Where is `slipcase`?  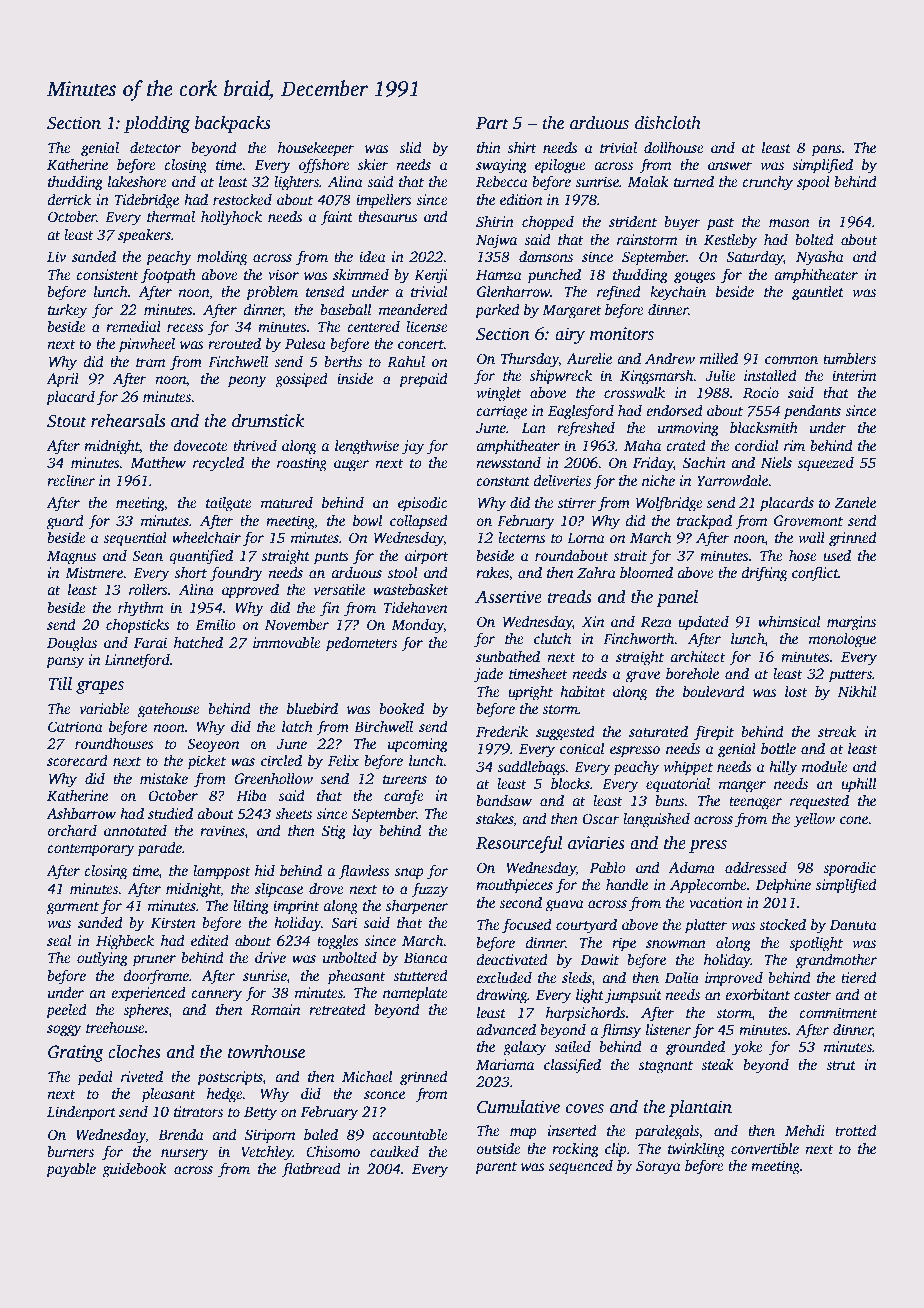 slipcase is located at coordinates (279, 890).
